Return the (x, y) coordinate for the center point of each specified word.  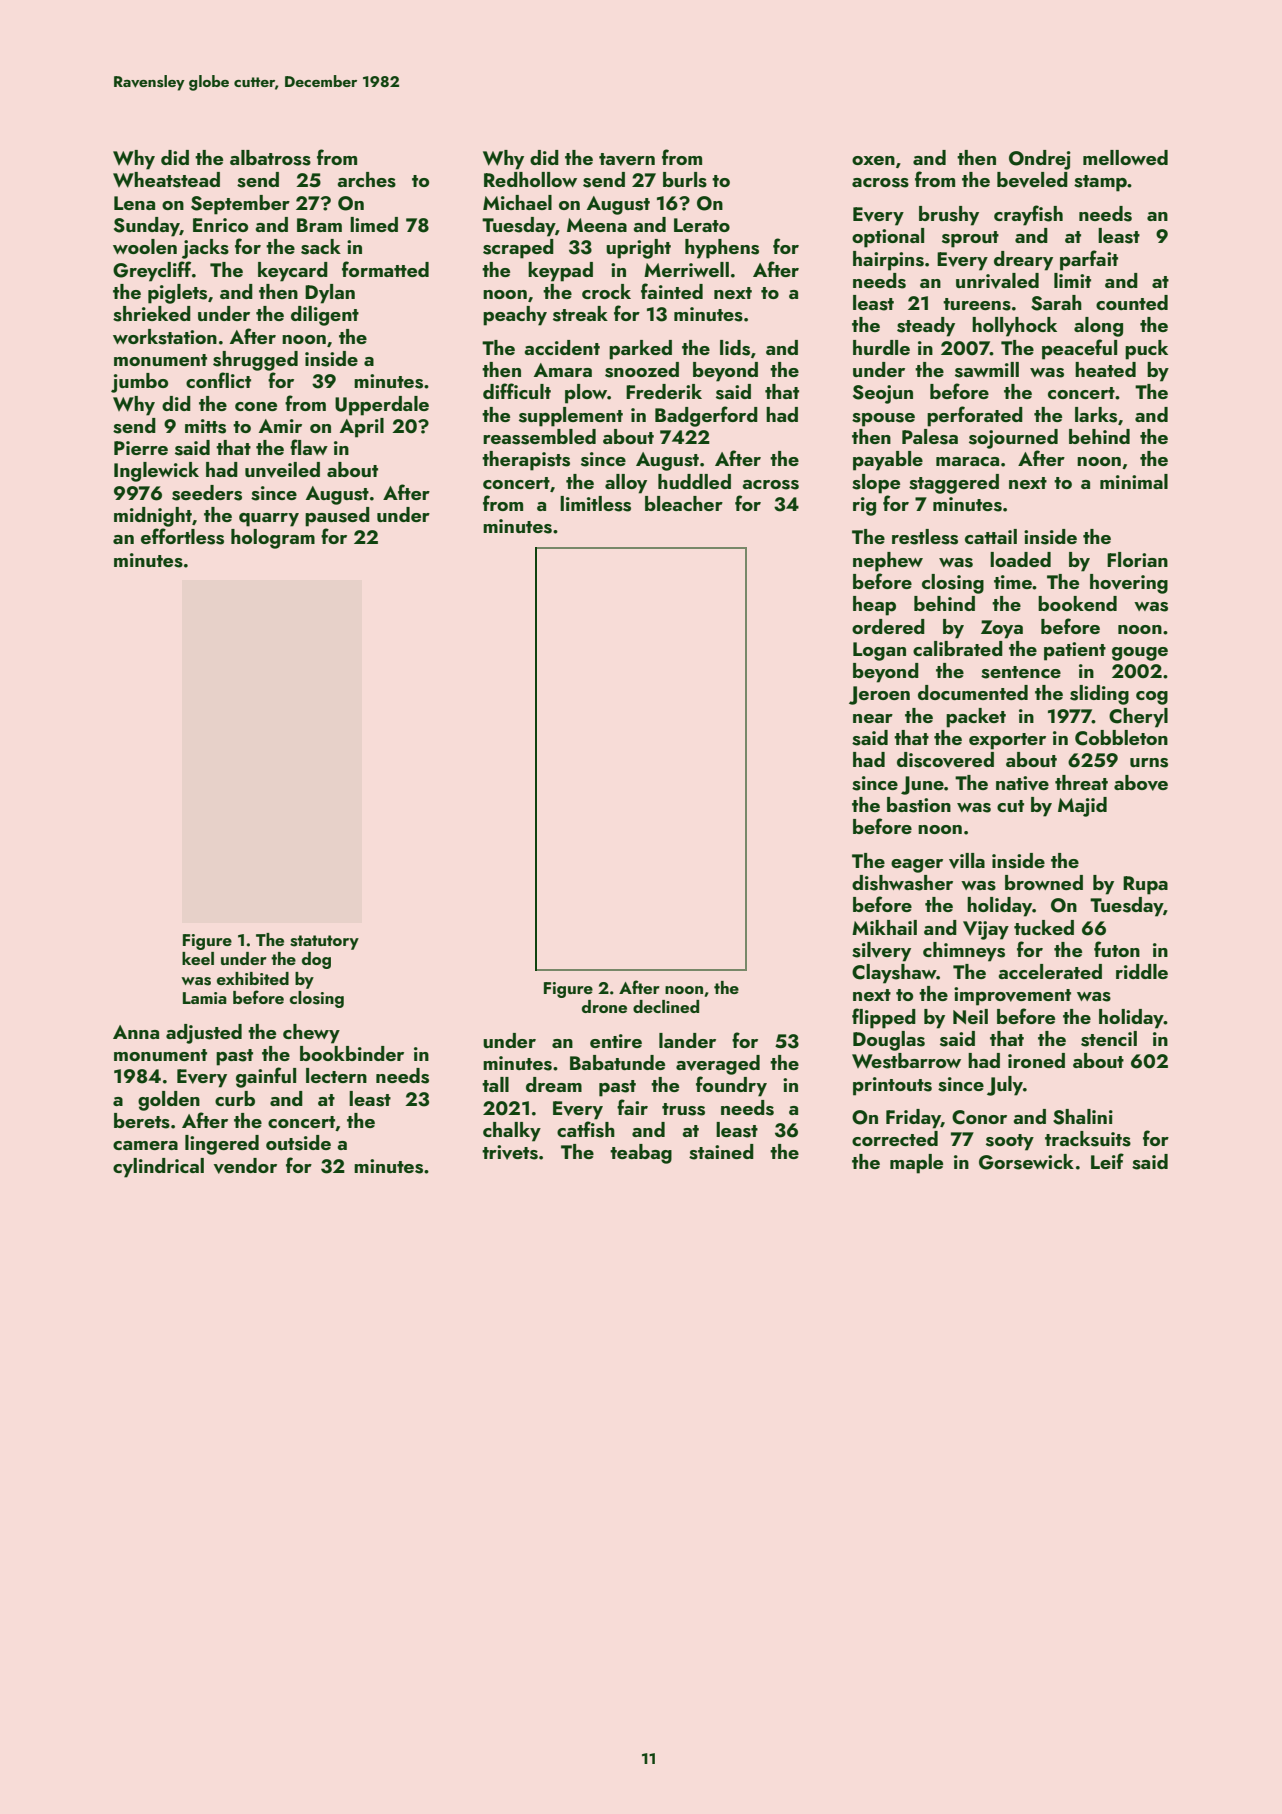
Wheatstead (166, 180)
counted (1132, 302)
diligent (325, 316)
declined (666, 1006)
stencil (1109, 1039)
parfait (1089, 260)
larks (1096, 415)
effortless (182, 536)
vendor (245, 1166)
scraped (518, 249)
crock (606, 291)
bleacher (684, 503)
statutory (324, 942)
